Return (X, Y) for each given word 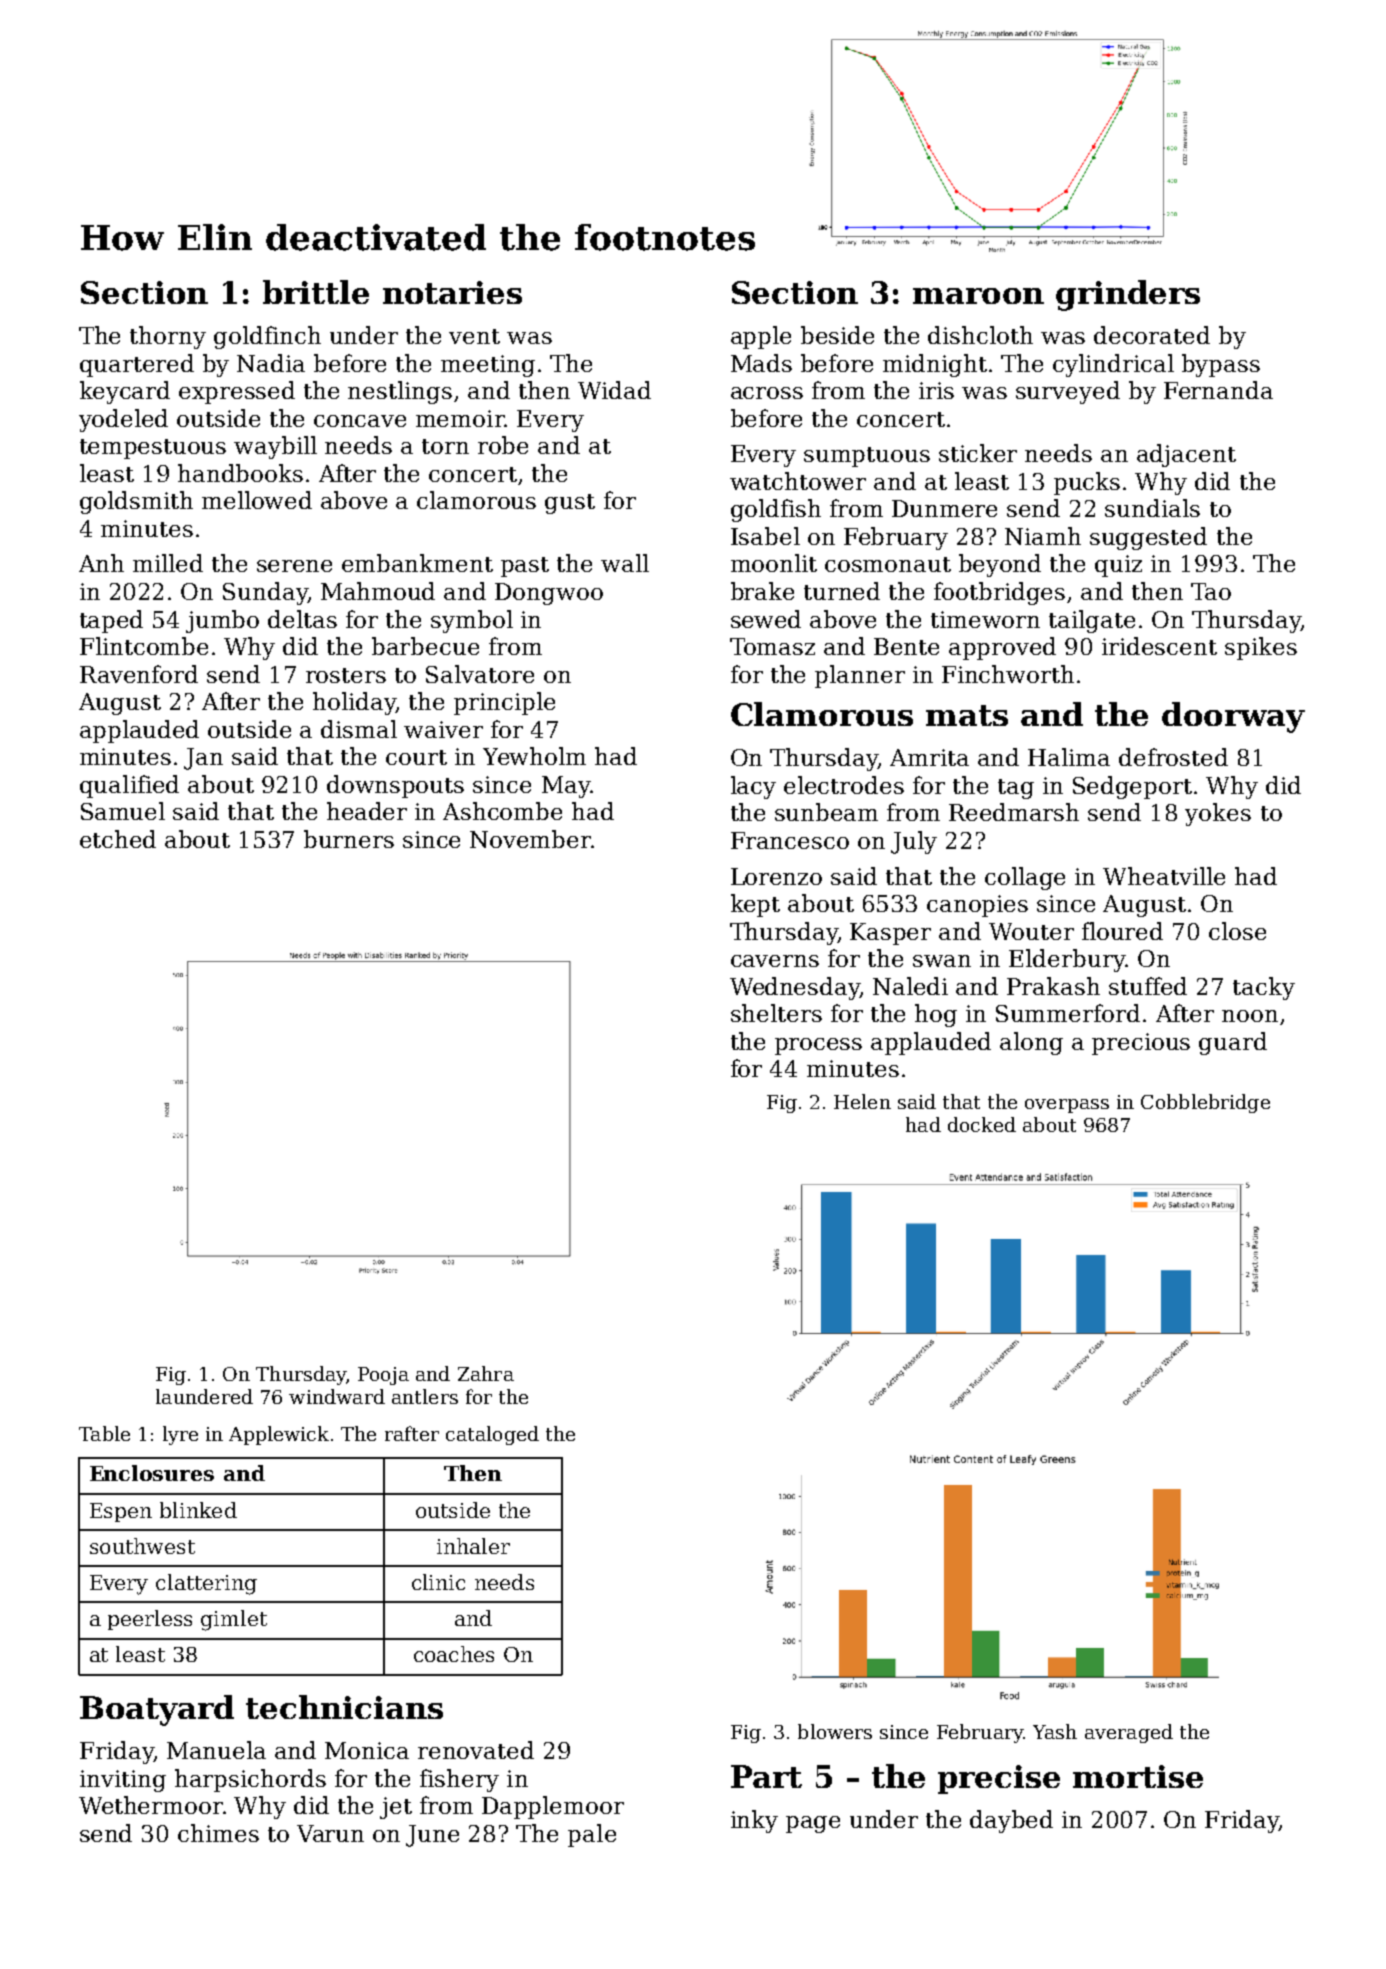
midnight (935, 365)
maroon (978, 296)
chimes (218, 1833)
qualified (129, 786)
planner (860, 676)
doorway (1233, 717)
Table (104, 1433)
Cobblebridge (1205, 1103)
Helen (862, 1101)
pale (592, 1835)
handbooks (240, 473)
